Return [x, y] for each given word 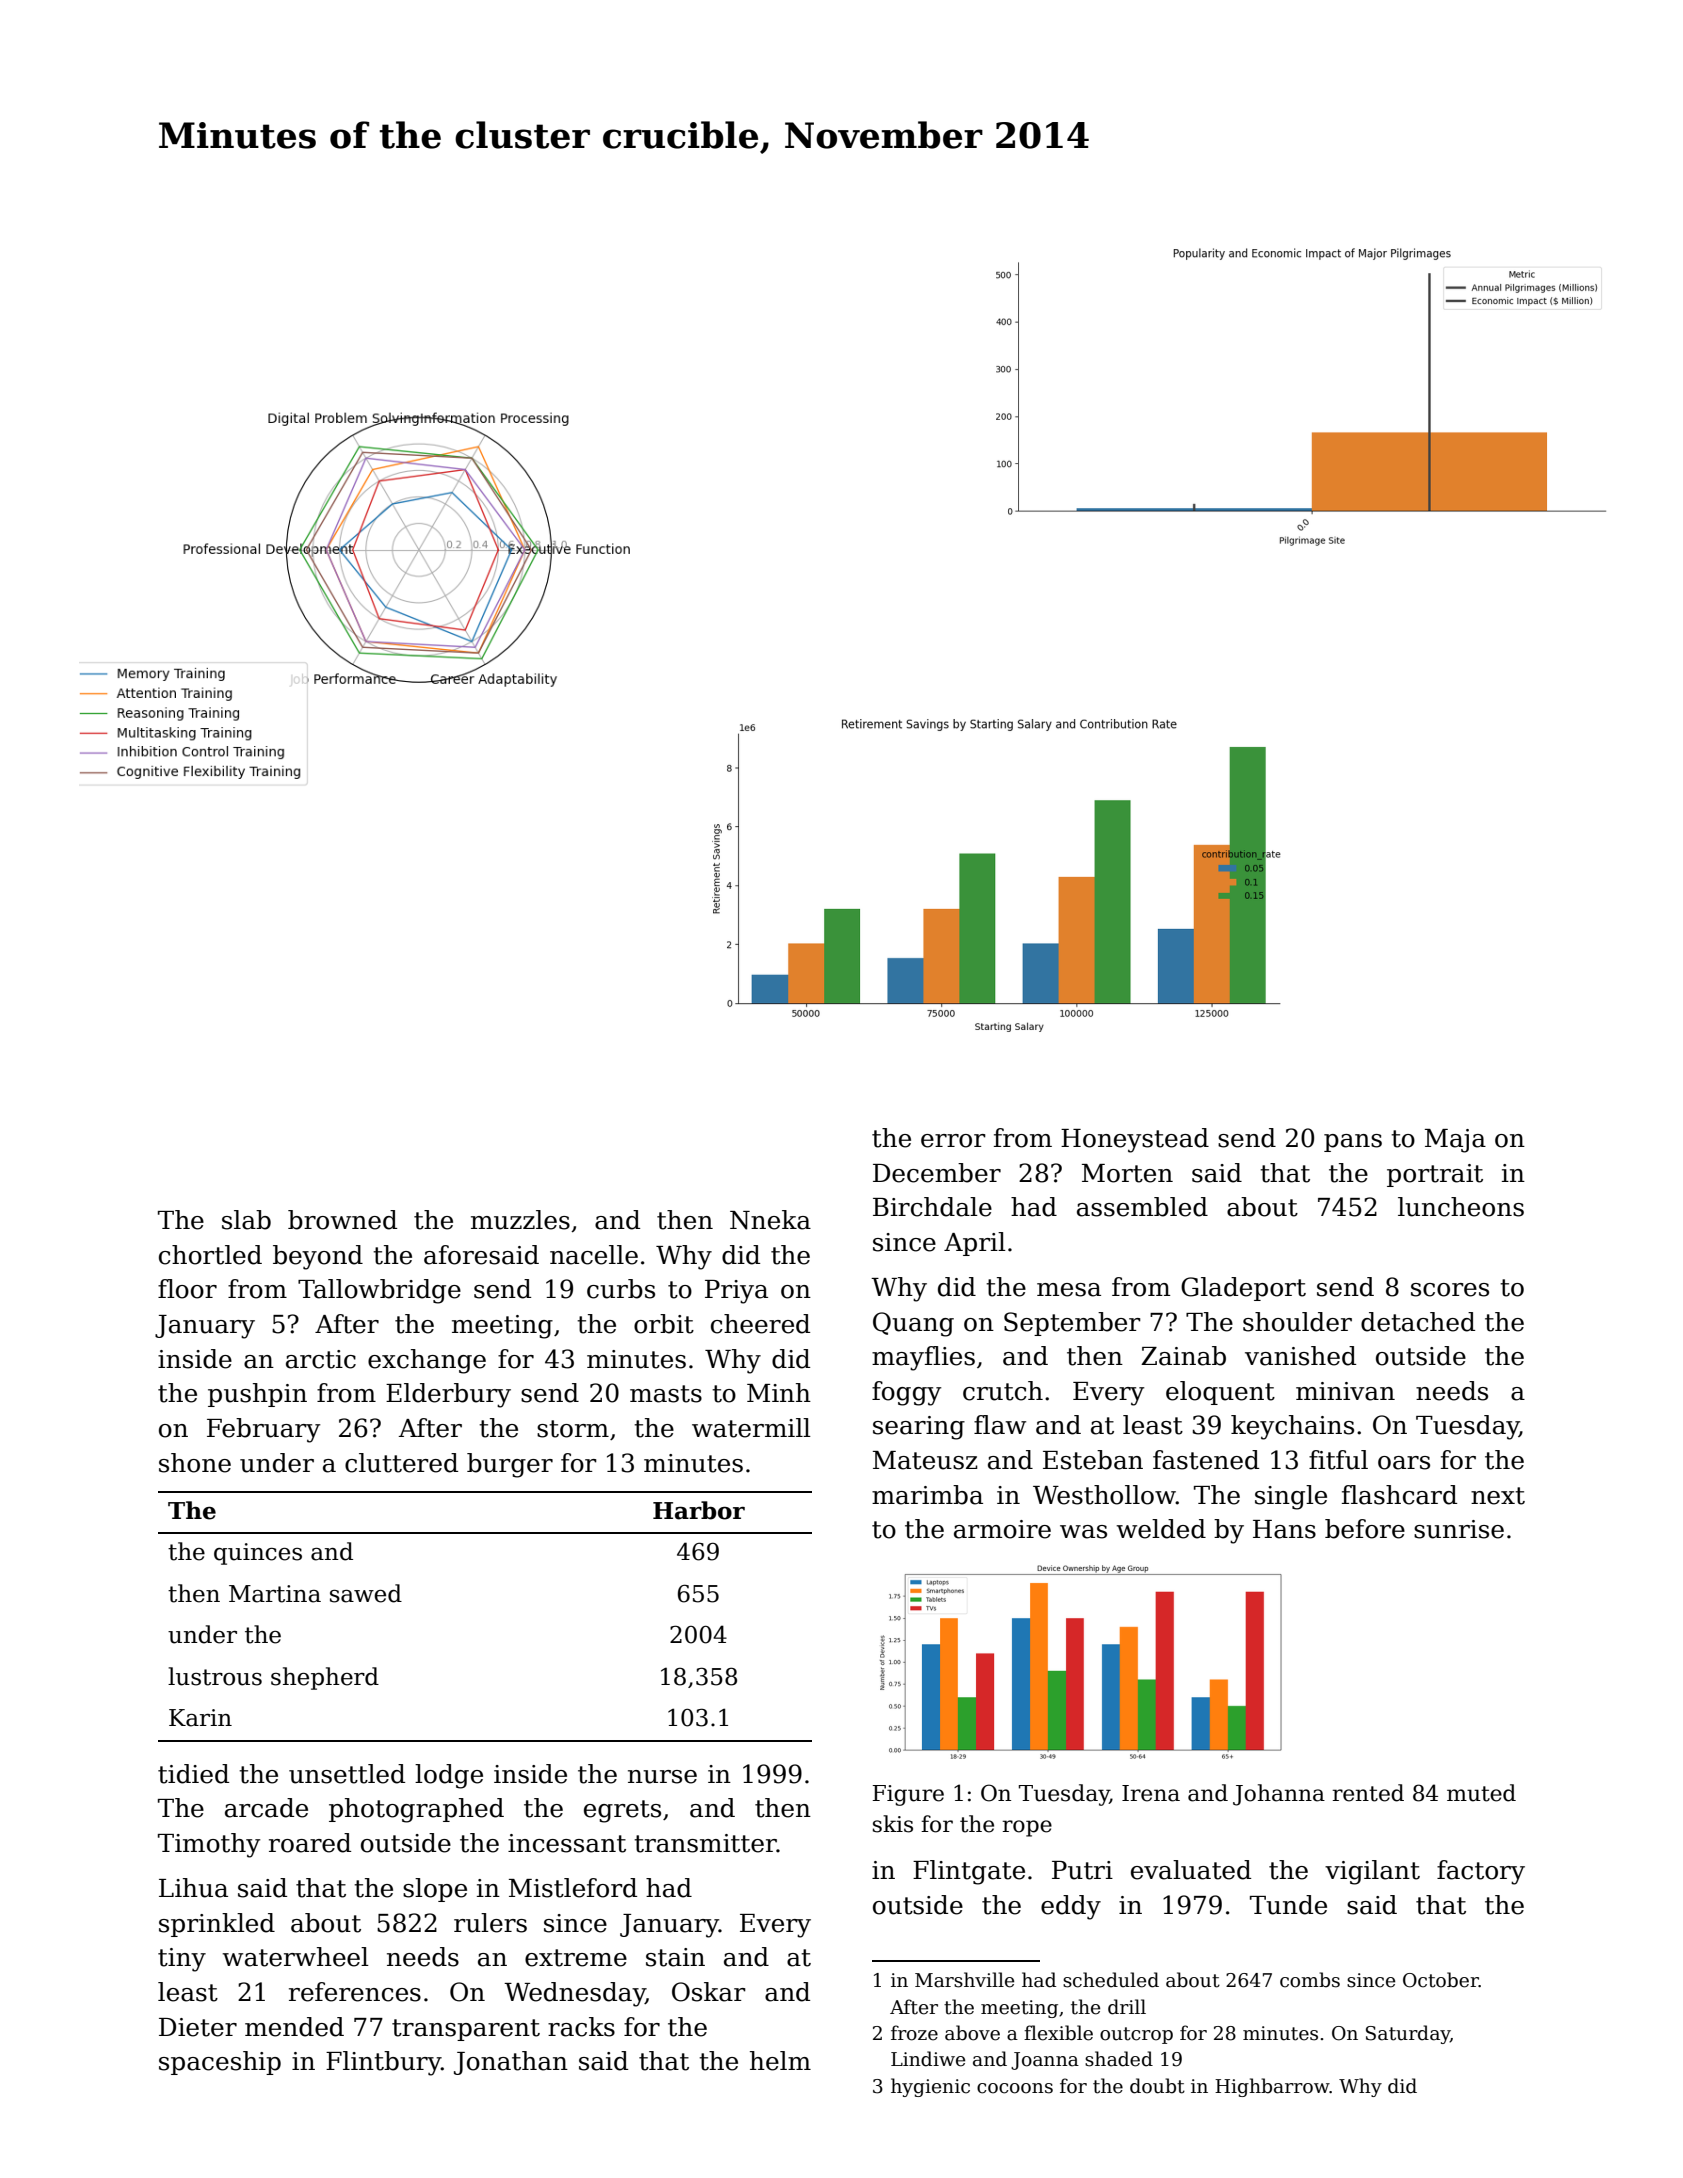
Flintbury [383, 2063]
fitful [1338, 1460]
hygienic [930, 2087]
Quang [913, 1324]
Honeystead [1135, 1140]
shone [195, 1463]
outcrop [1136, 2035]
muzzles [520, 1220]
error [953, 1141]
